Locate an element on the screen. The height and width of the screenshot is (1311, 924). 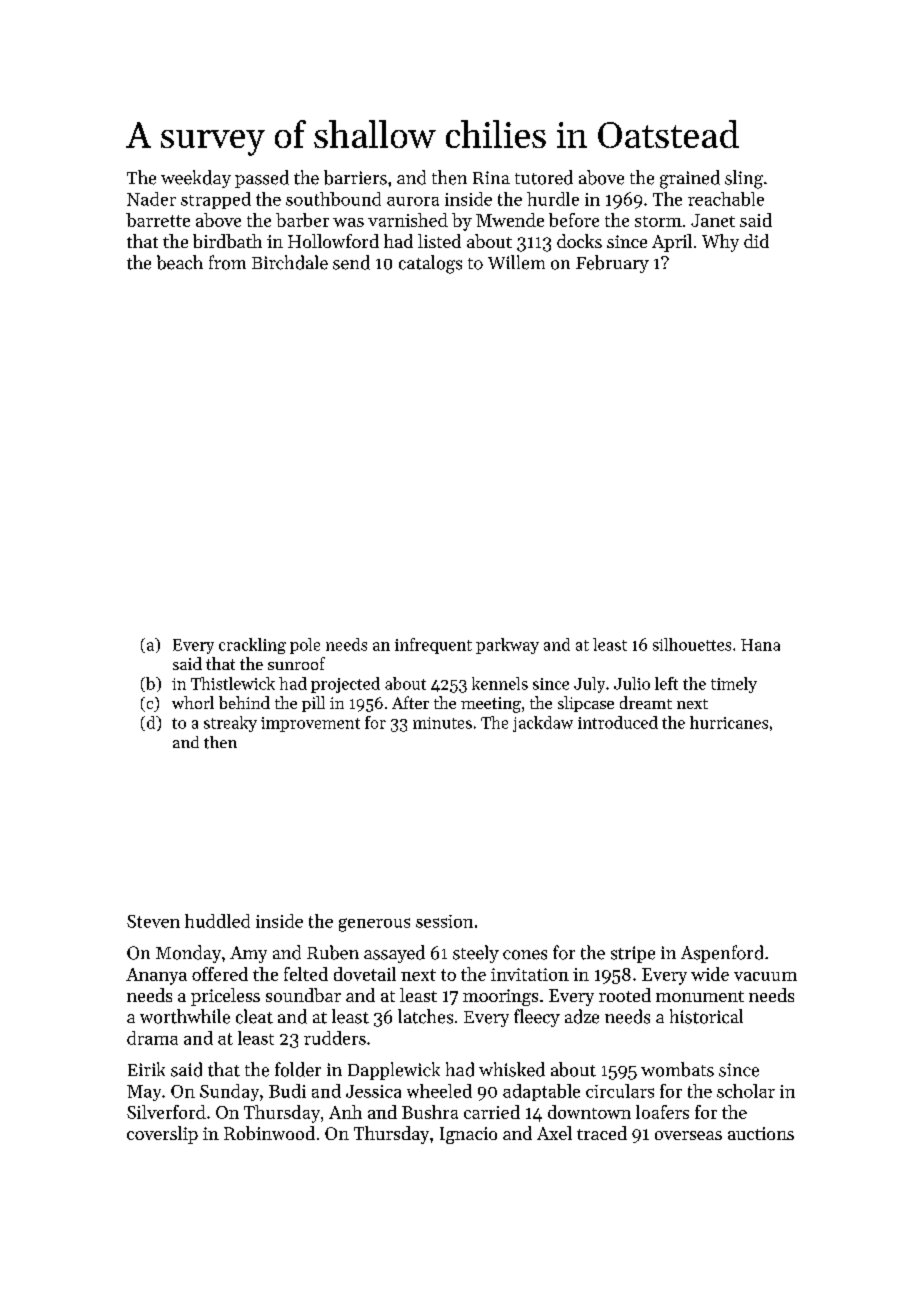
Why is located at coordinates (720, 243).
